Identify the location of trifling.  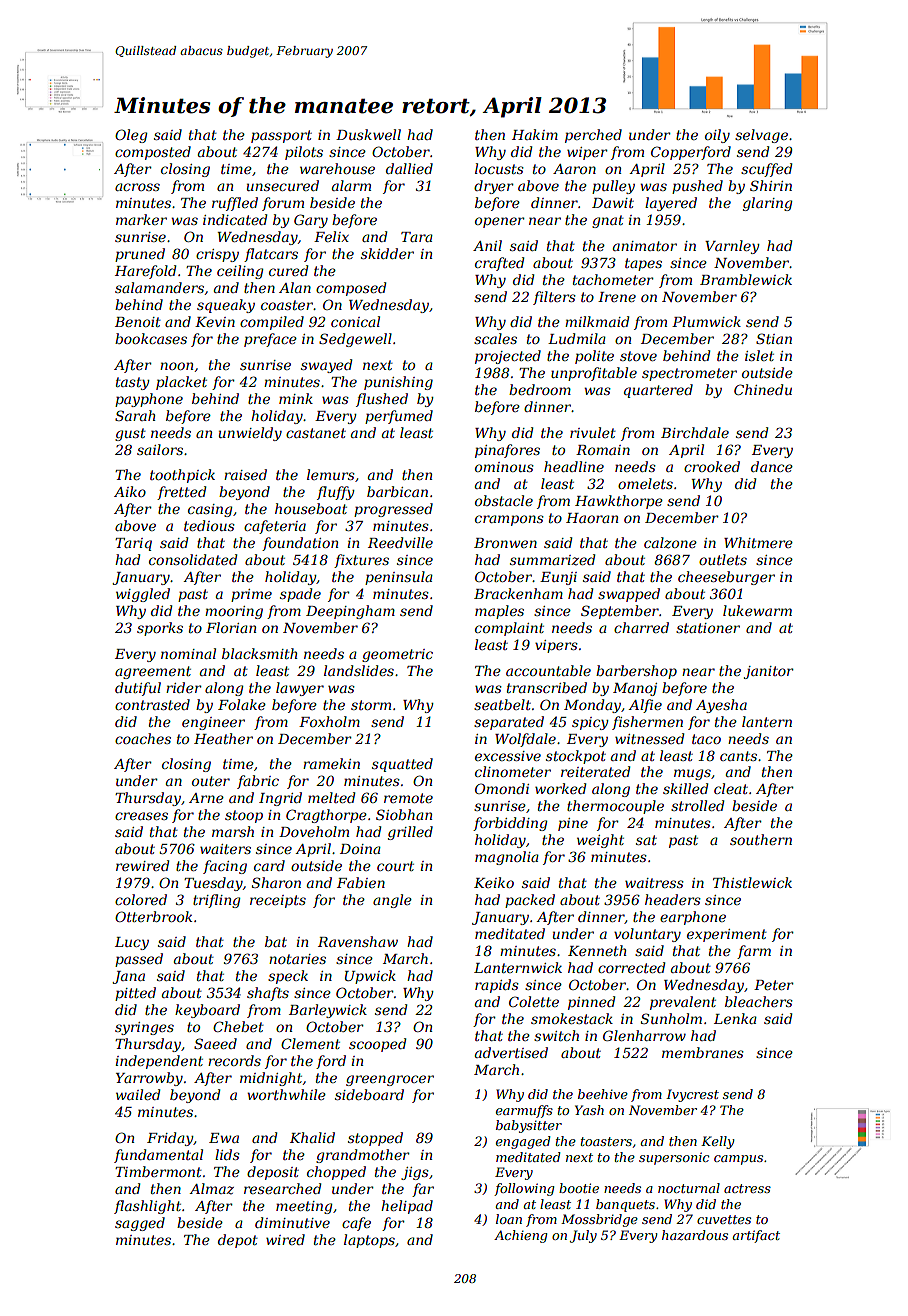
(217, 901).
